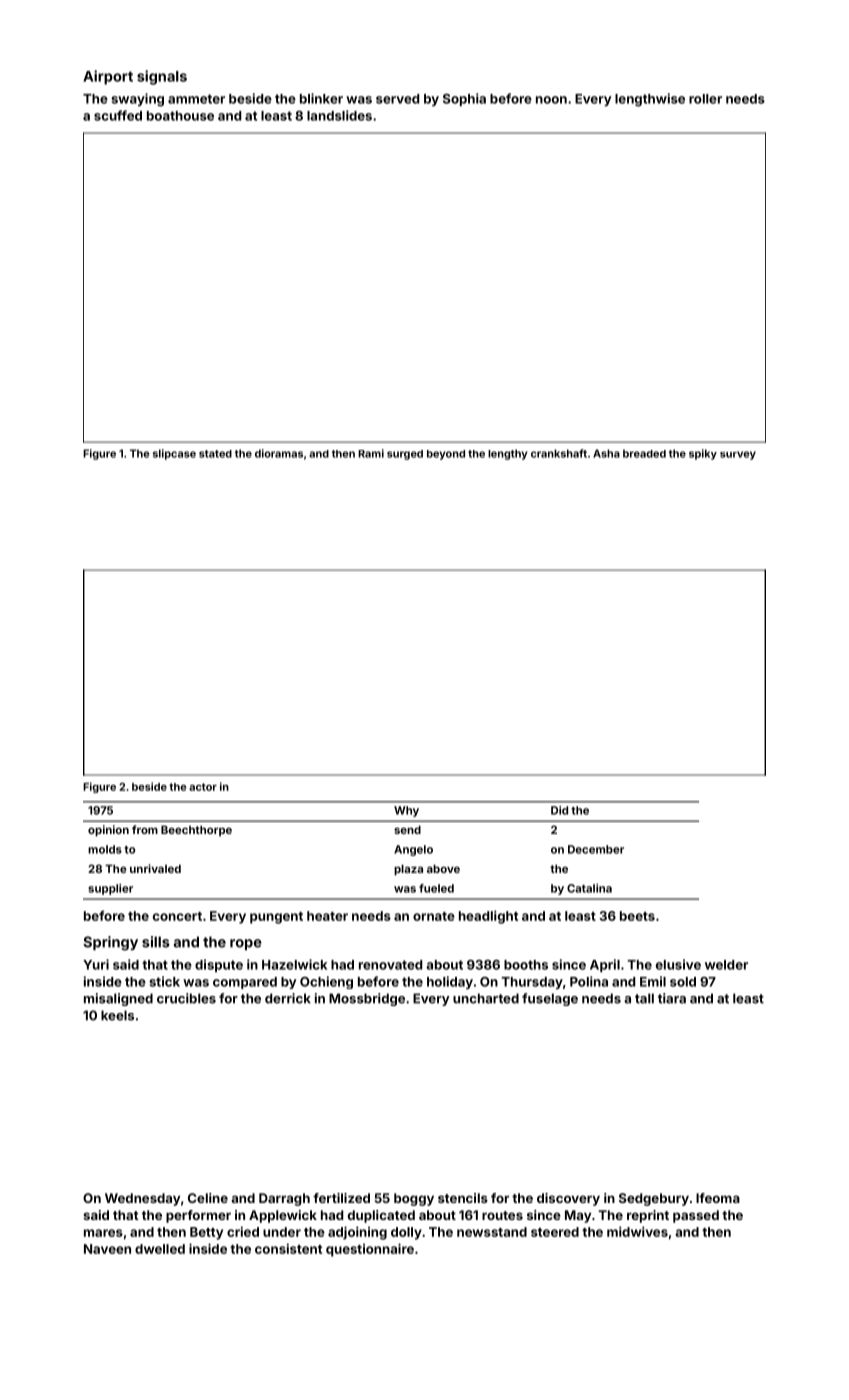  What do you see at coordinates (406, 811) in the screenshot?
I see `Why` at bounding box center [406, 811].
